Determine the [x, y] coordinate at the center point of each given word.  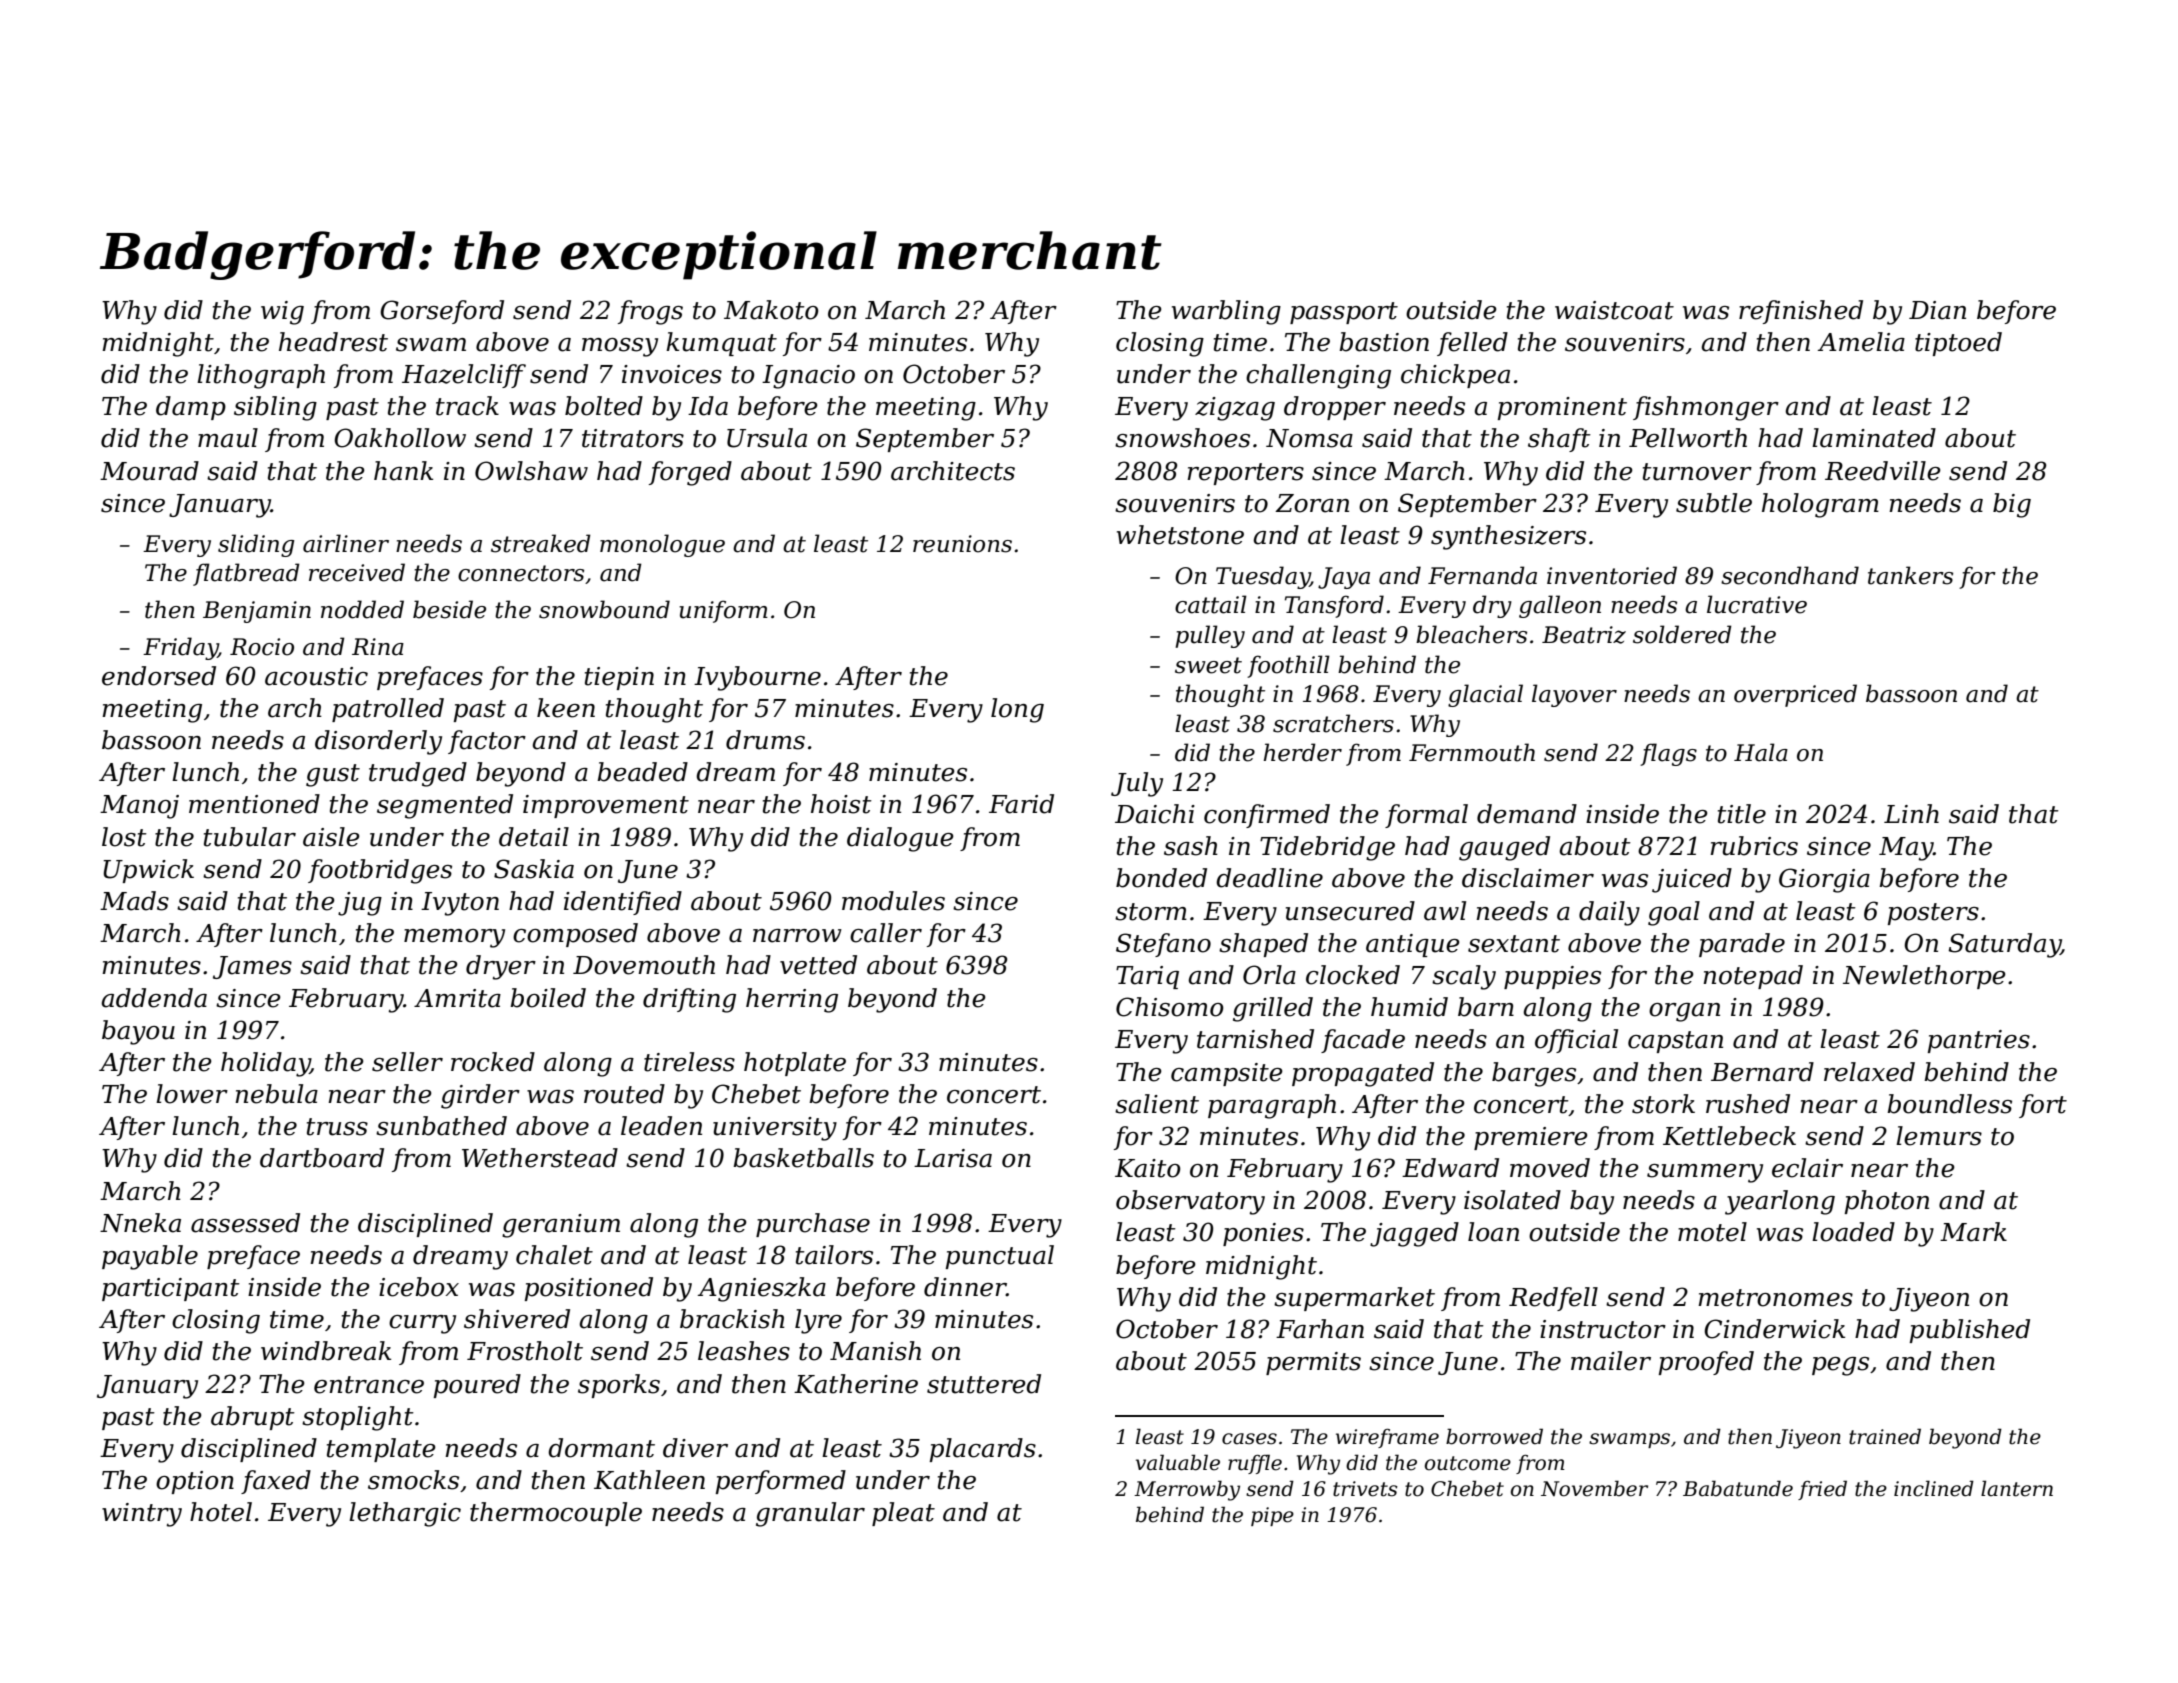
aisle [331, 837]
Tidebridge [1327, 848]
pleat [903, 1514]
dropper [1335, 408]
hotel [221, 1512]
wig [282, 313]
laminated [1874, 438]
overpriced [1795, 695]
